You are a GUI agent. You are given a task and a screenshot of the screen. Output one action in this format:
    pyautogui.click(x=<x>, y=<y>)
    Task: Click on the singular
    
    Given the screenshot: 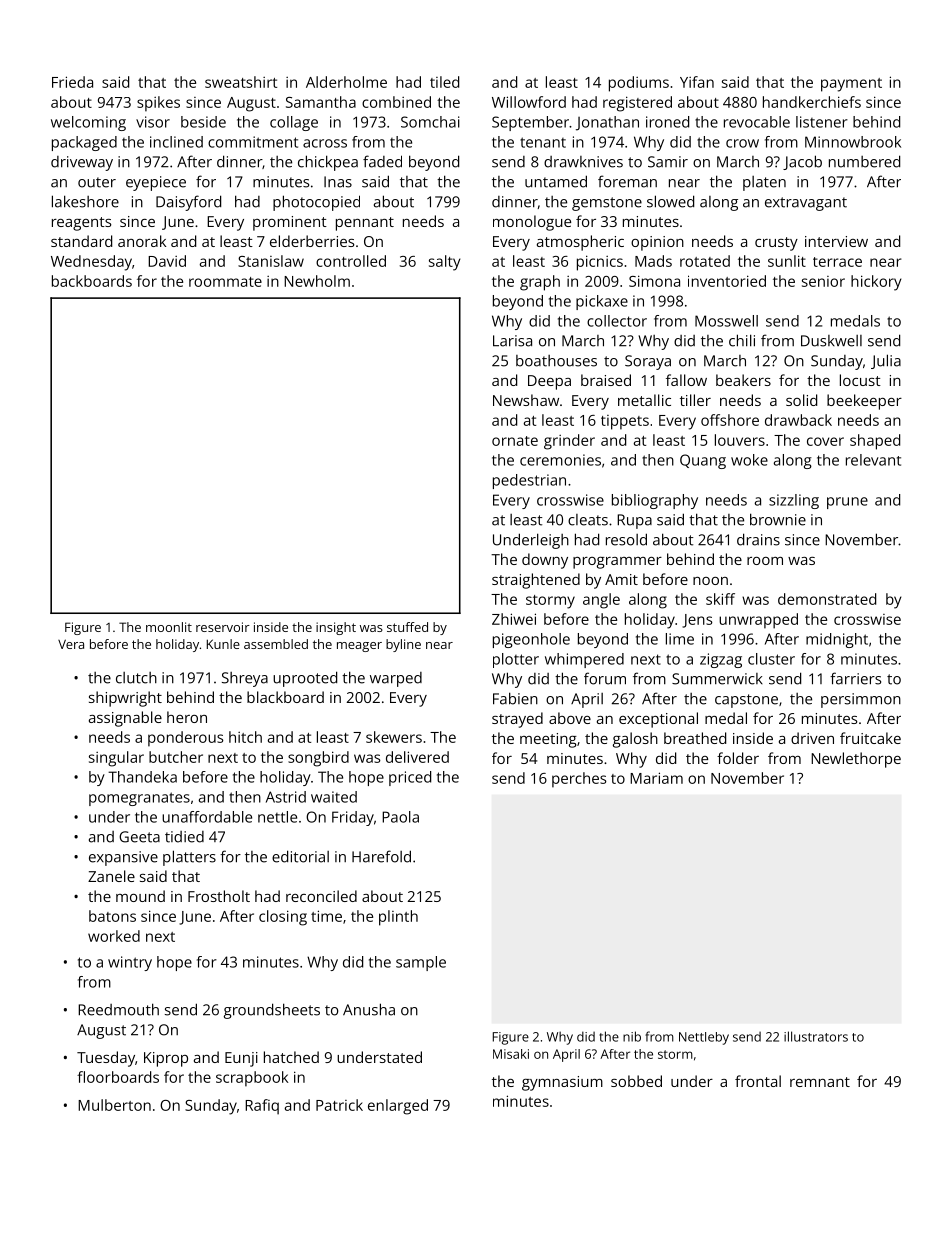 What is the action you would take?
    pyautogui.click(x=116, y=759)
